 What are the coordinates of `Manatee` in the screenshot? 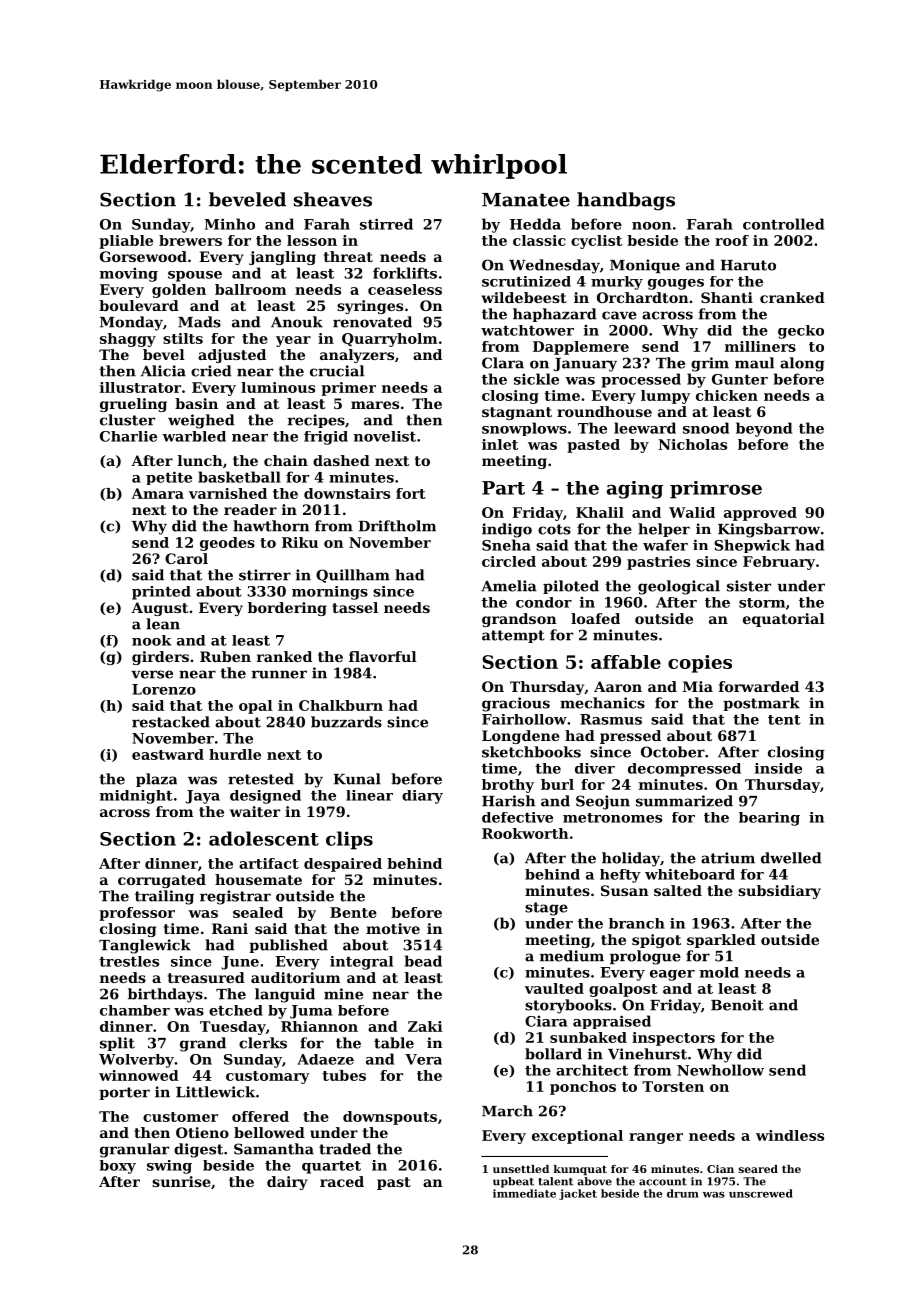 It's located at (526, 200).
